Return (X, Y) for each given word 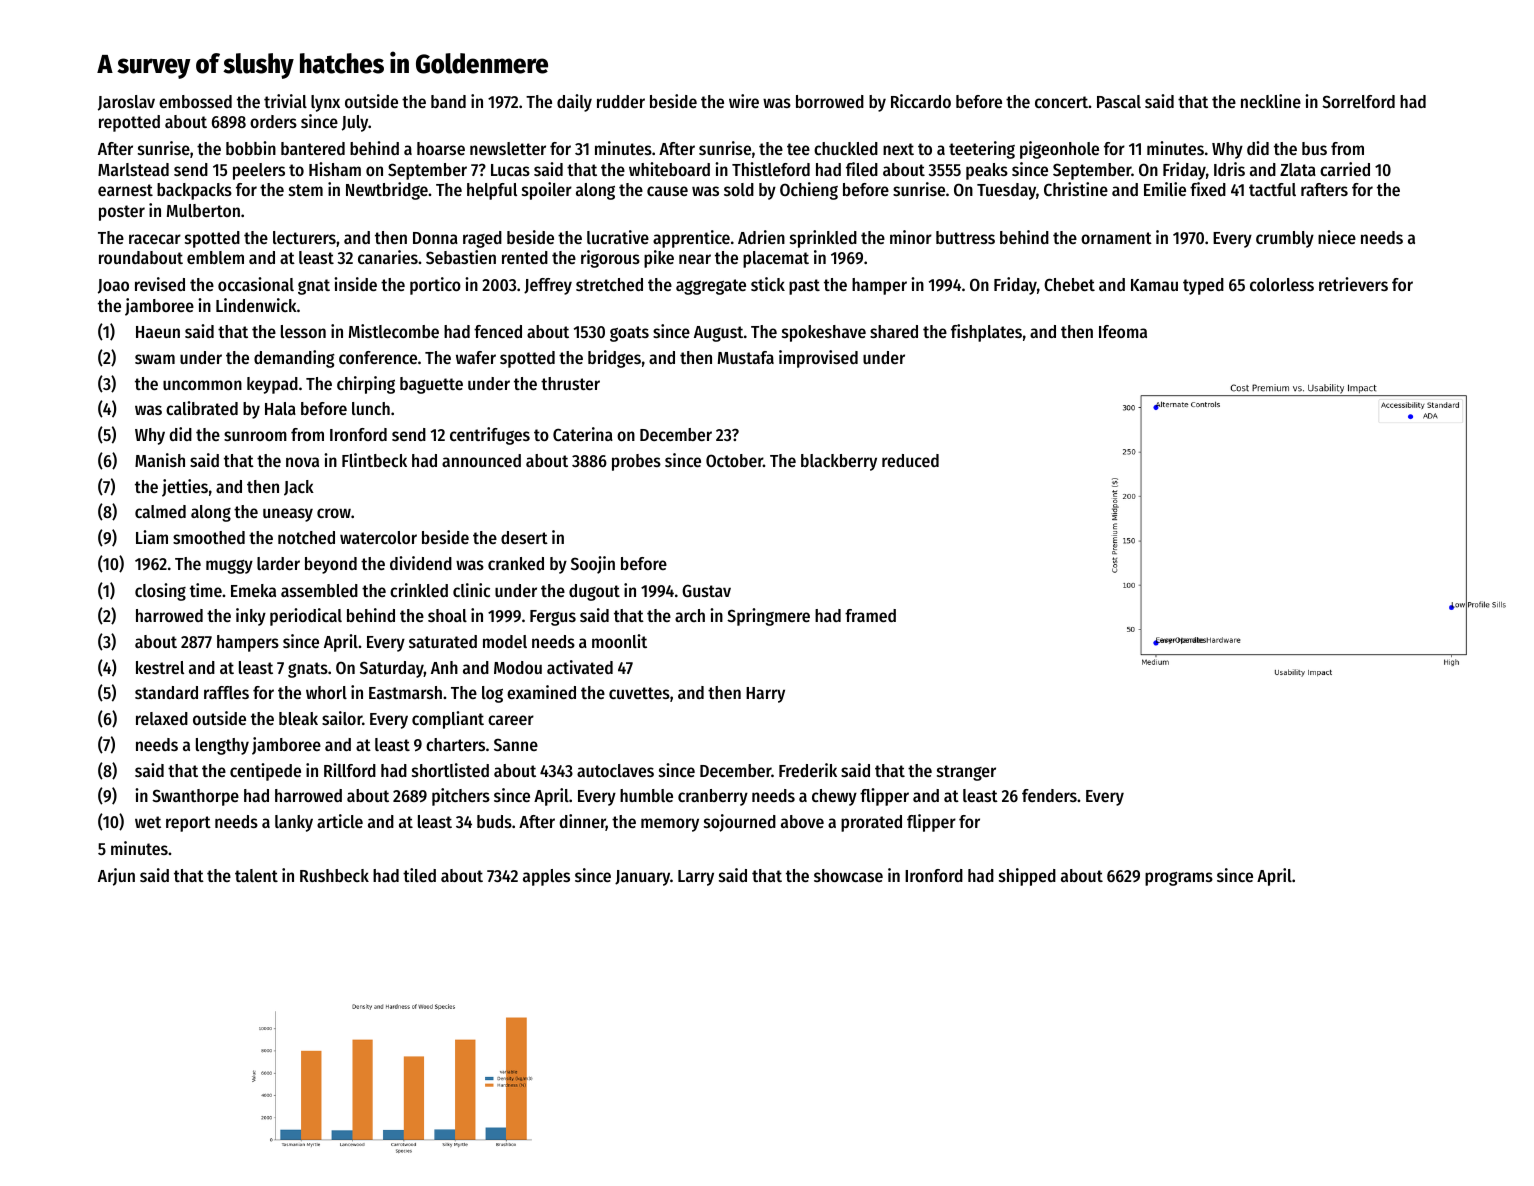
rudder (621, 101)
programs (1179, 879)
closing (160, 592)
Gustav (706, 590)
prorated (871, 823)
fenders (1049, 795)
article (340, 821)
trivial (285, 101)
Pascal (1119, 101)
